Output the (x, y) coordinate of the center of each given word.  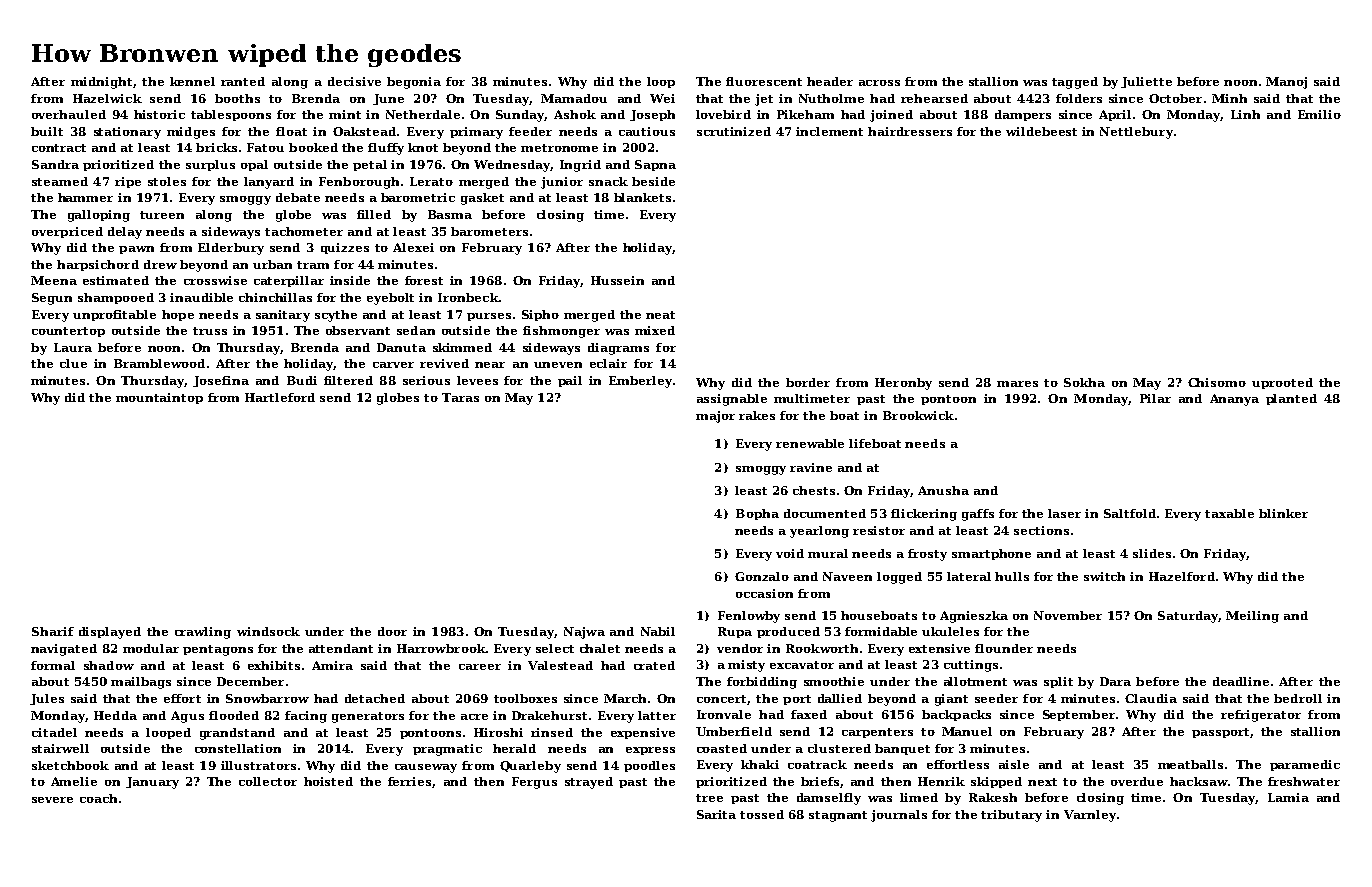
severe (52, 800)
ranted (243, 81)
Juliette (1146, 82)
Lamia (1288, 797)
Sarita (716, 814)
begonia (414, 83)
